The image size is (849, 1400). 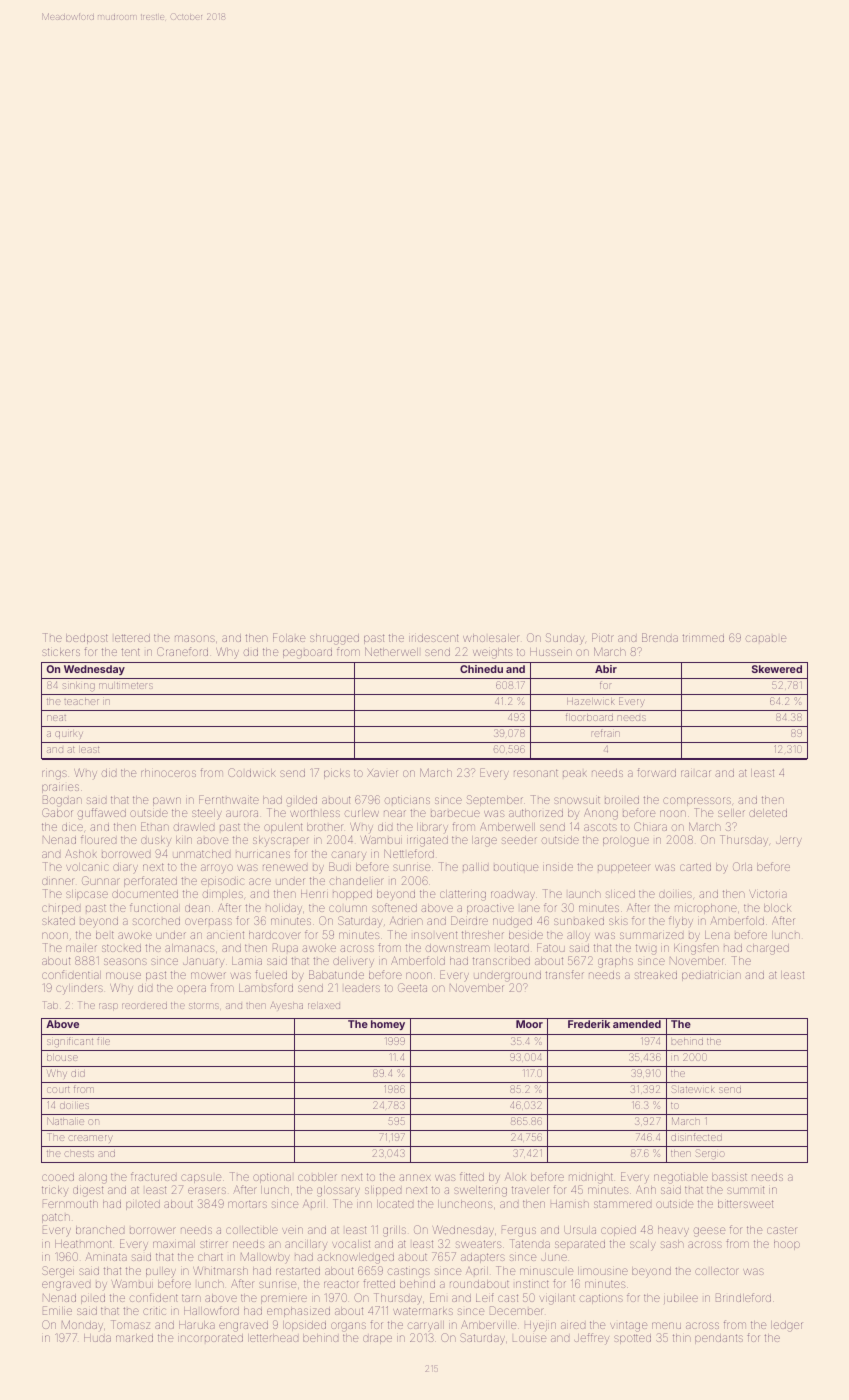 What do you see at coordinates (82, 1325) in the screenshot?
I see `Monday` at bounding box center [82, 1325].
